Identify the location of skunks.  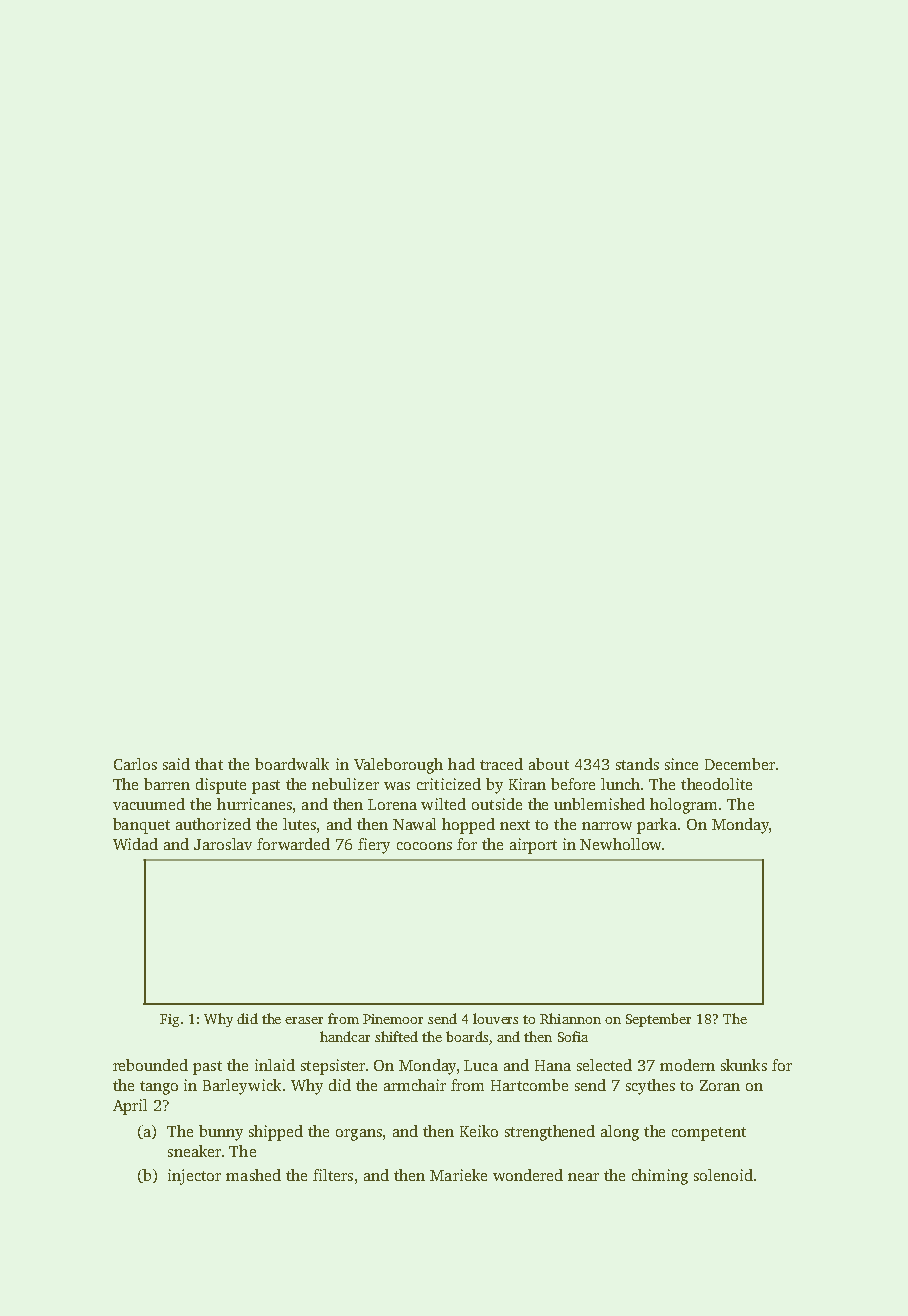
(744, 1065).
